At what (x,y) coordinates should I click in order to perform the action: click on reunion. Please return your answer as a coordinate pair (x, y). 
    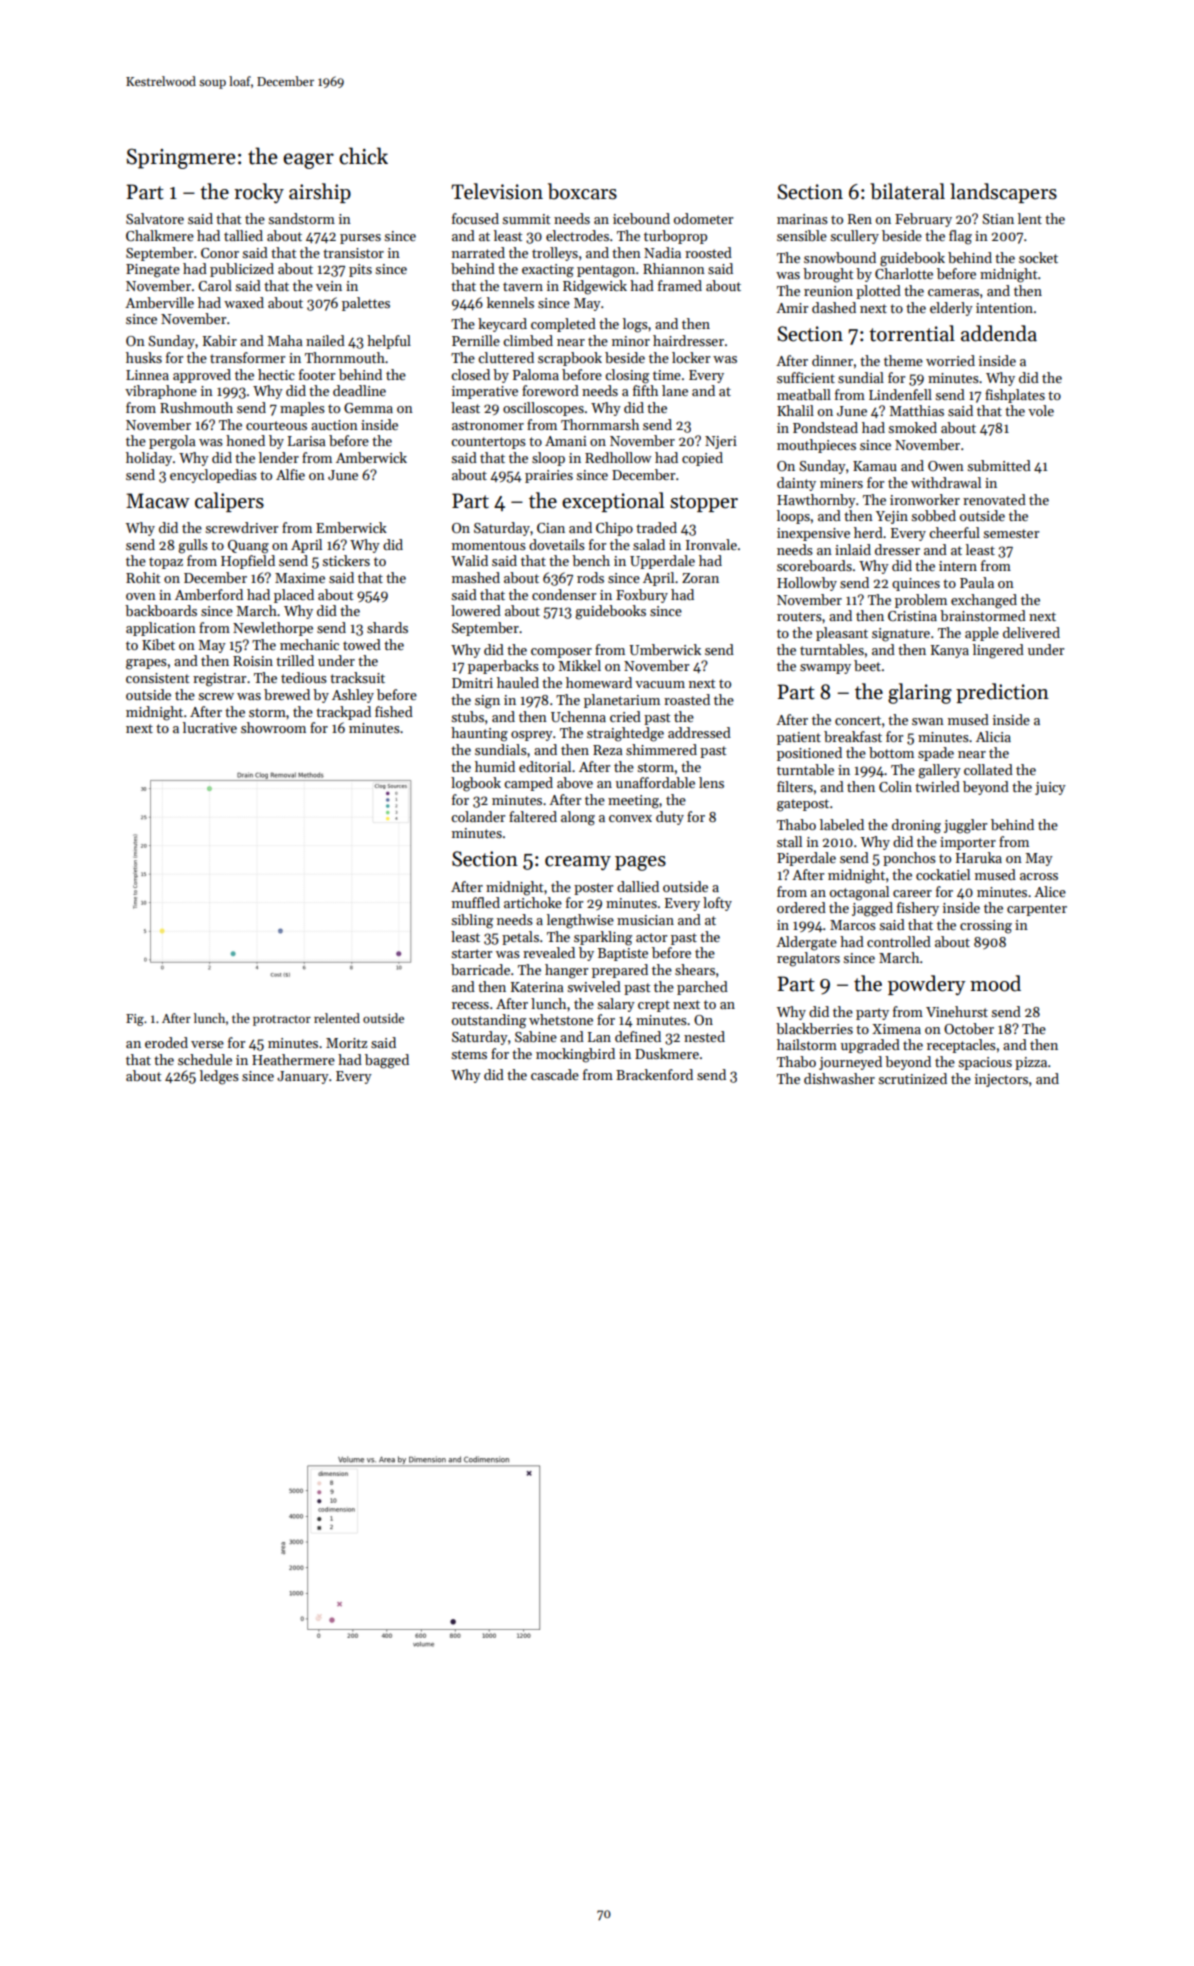
    Looking at the image, I should click on (828, 291).
